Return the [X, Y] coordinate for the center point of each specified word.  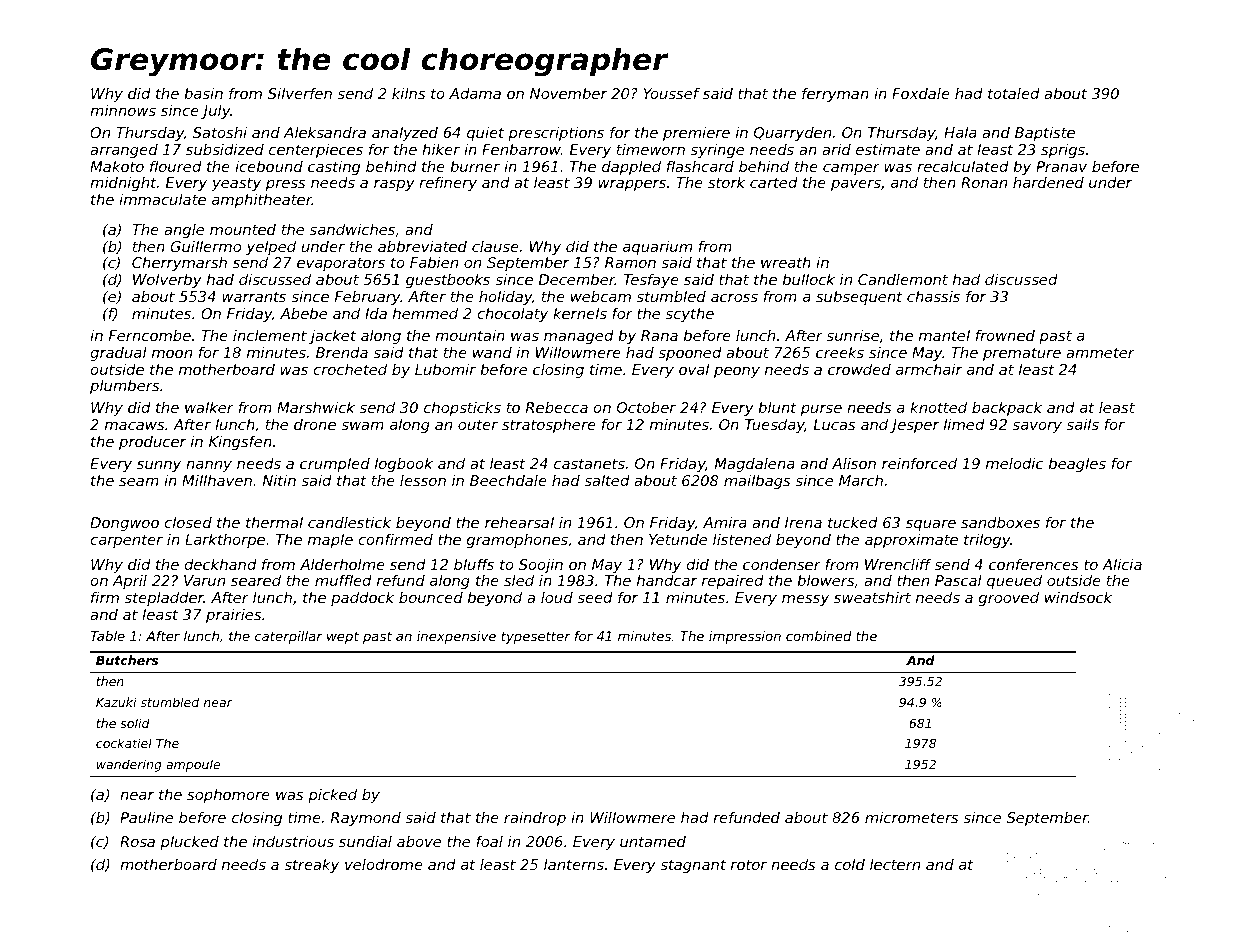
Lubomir [445, 369]
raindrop [535, 819]
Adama [475, 93]
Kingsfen [240, 443]
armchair [929, 369]
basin [203, 93]
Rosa [137, 841]
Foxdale [921, 93]
